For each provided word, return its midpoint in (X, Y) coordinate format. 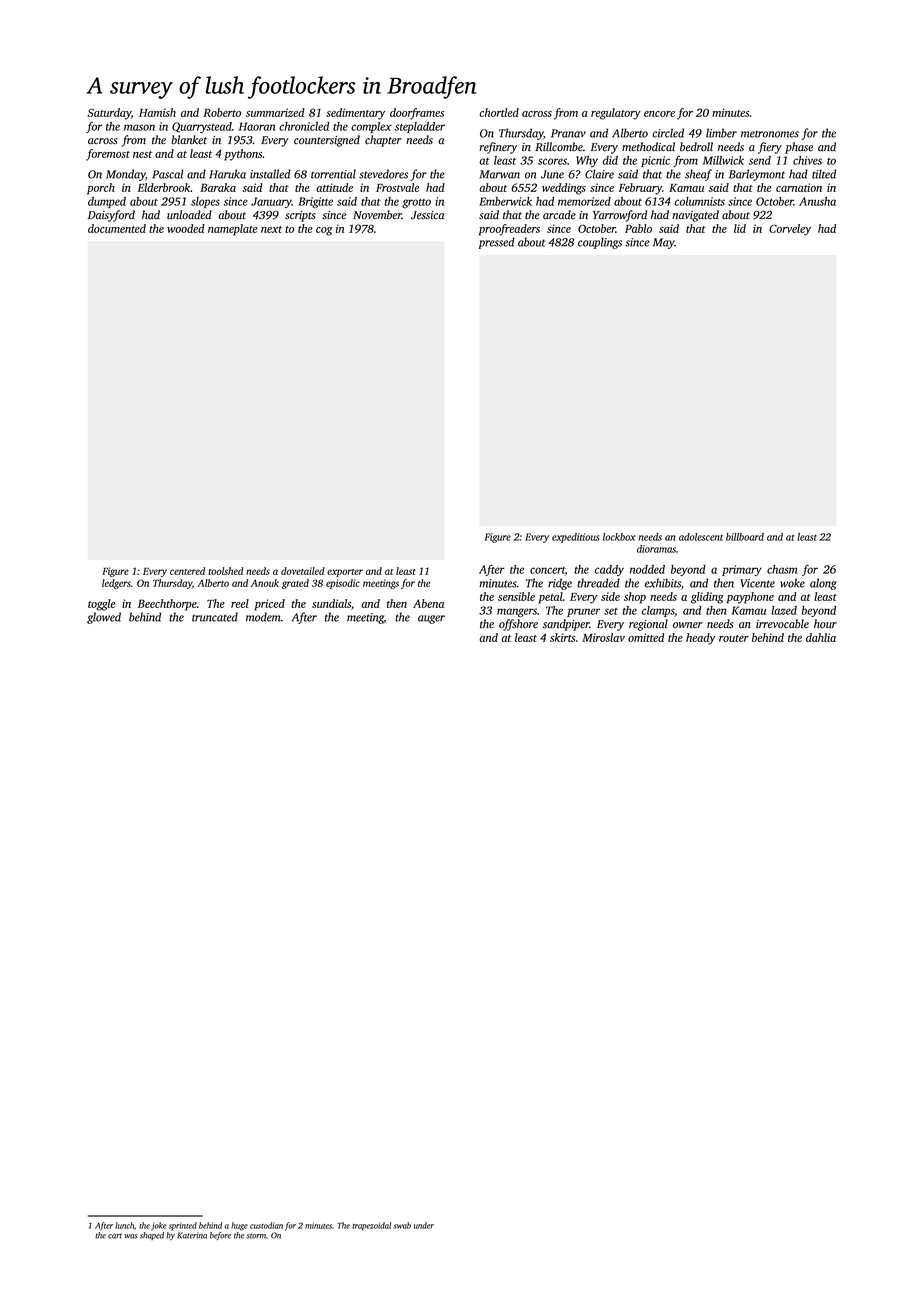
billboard (745, 537)
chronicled (304, 126)
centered (187, 571)
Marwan (500, 174)
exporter (345, 573)
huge (239, 1226)
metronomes (770, 134)
